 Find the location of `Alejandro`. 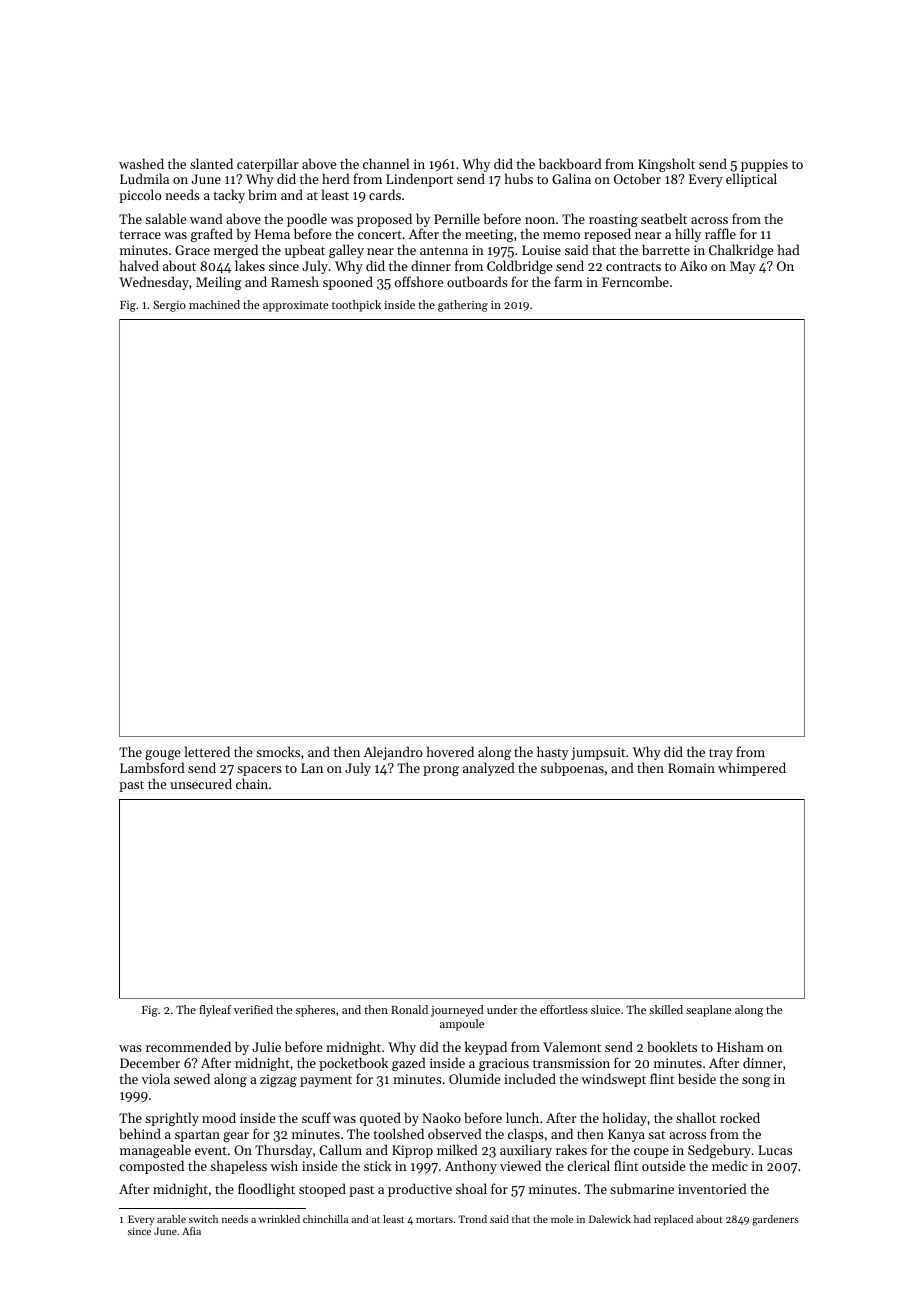

Alejandro is located at coordinates (393, 753).
